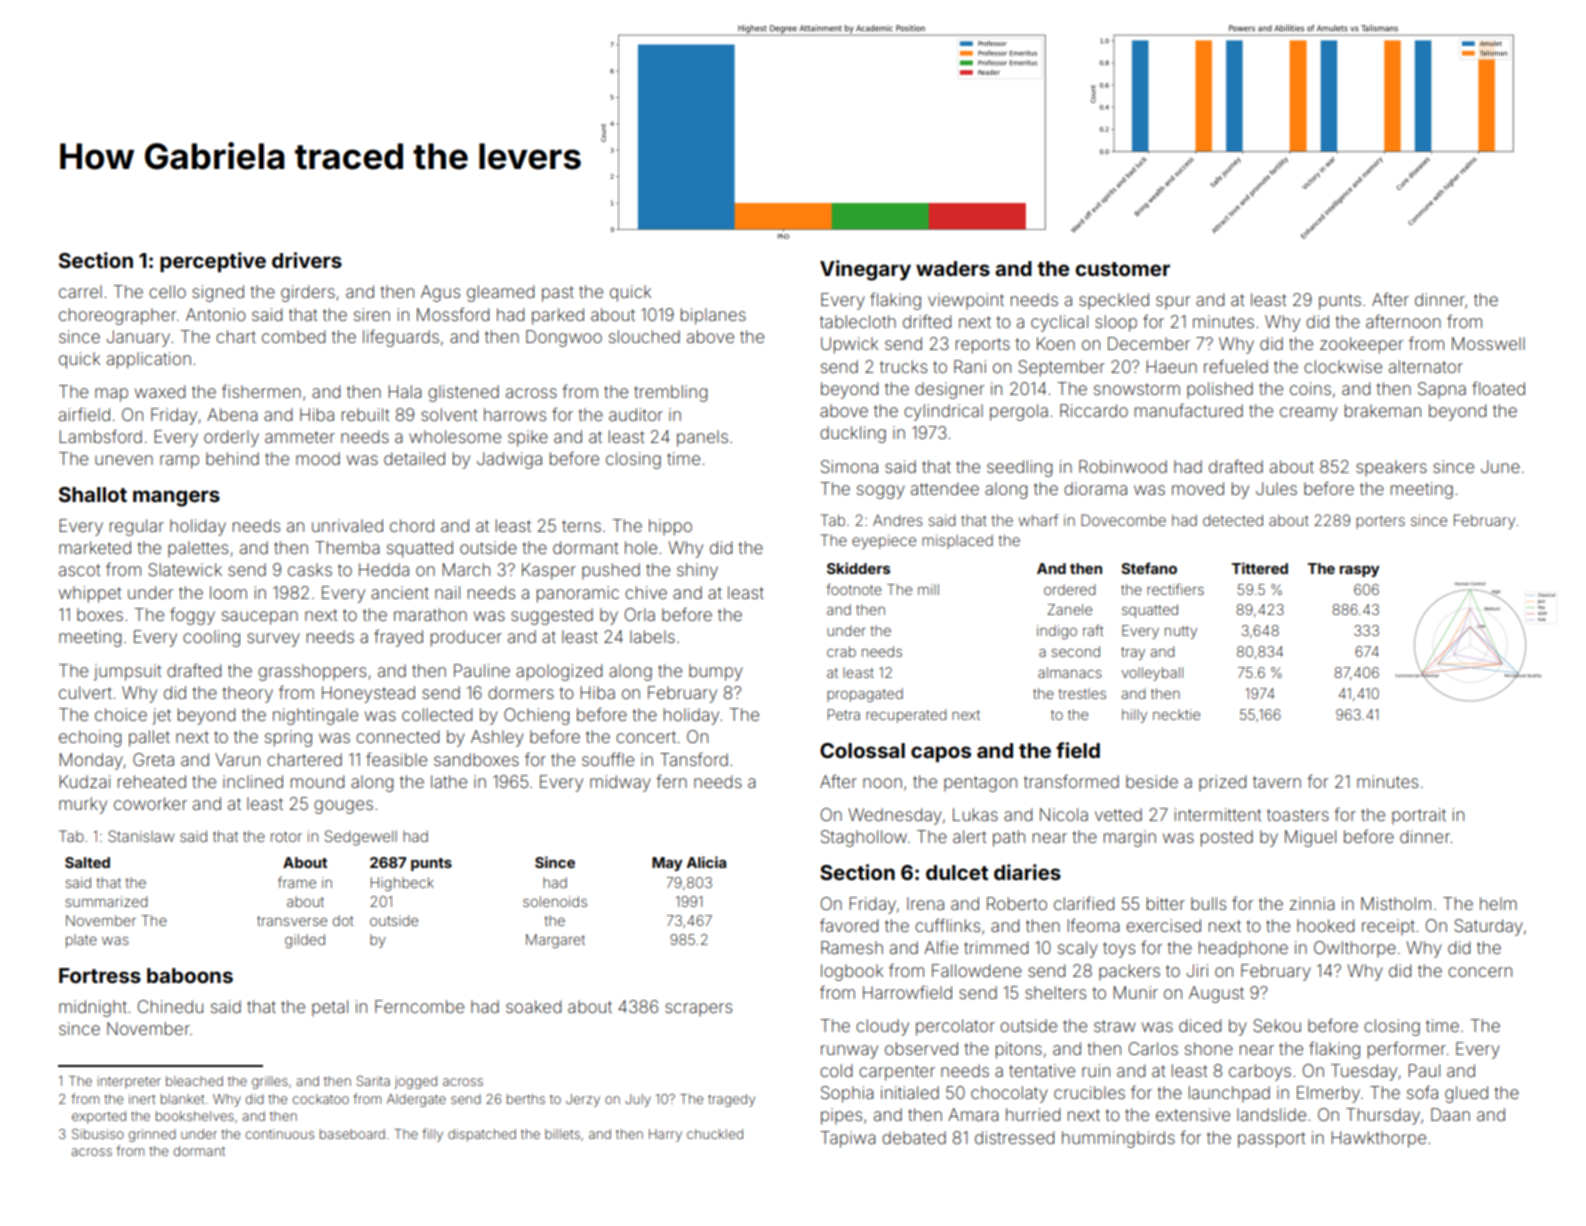 This page has width=1586, height=1226. I want to click on floated, so click(1498, 388).
